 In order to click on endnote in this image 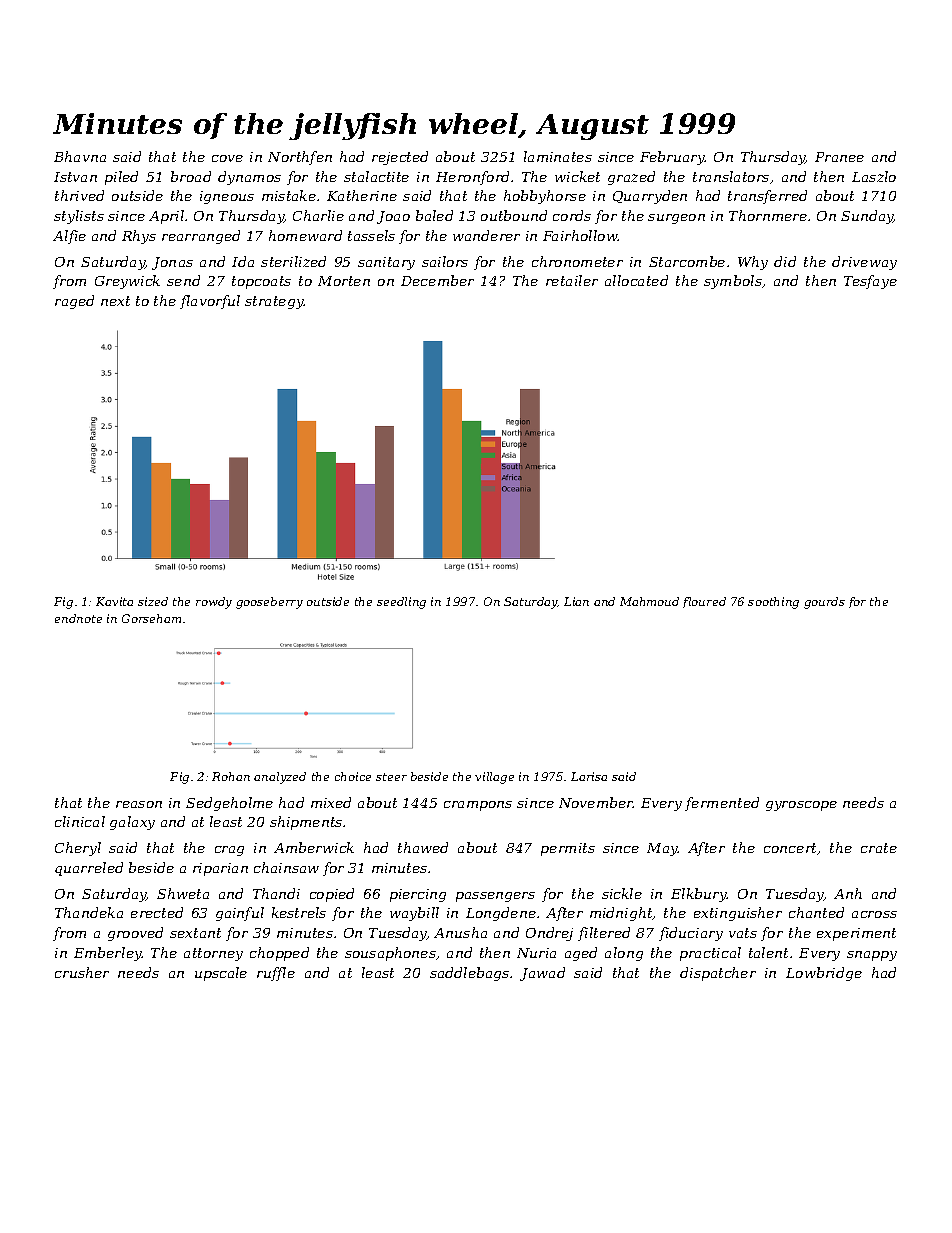, I will do `click(78, 618)`.
